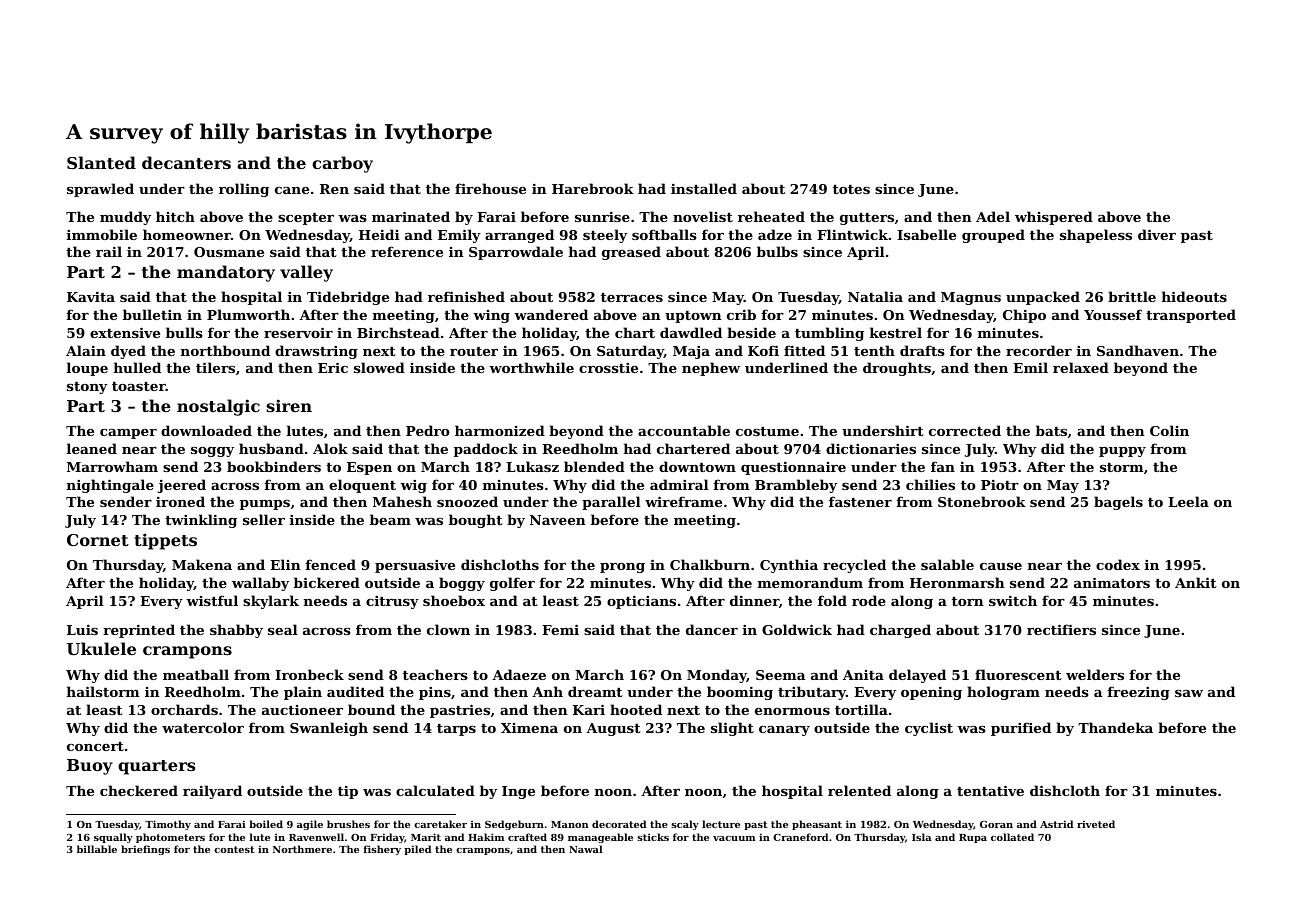  I want to click on totes, so click(851, 189).
